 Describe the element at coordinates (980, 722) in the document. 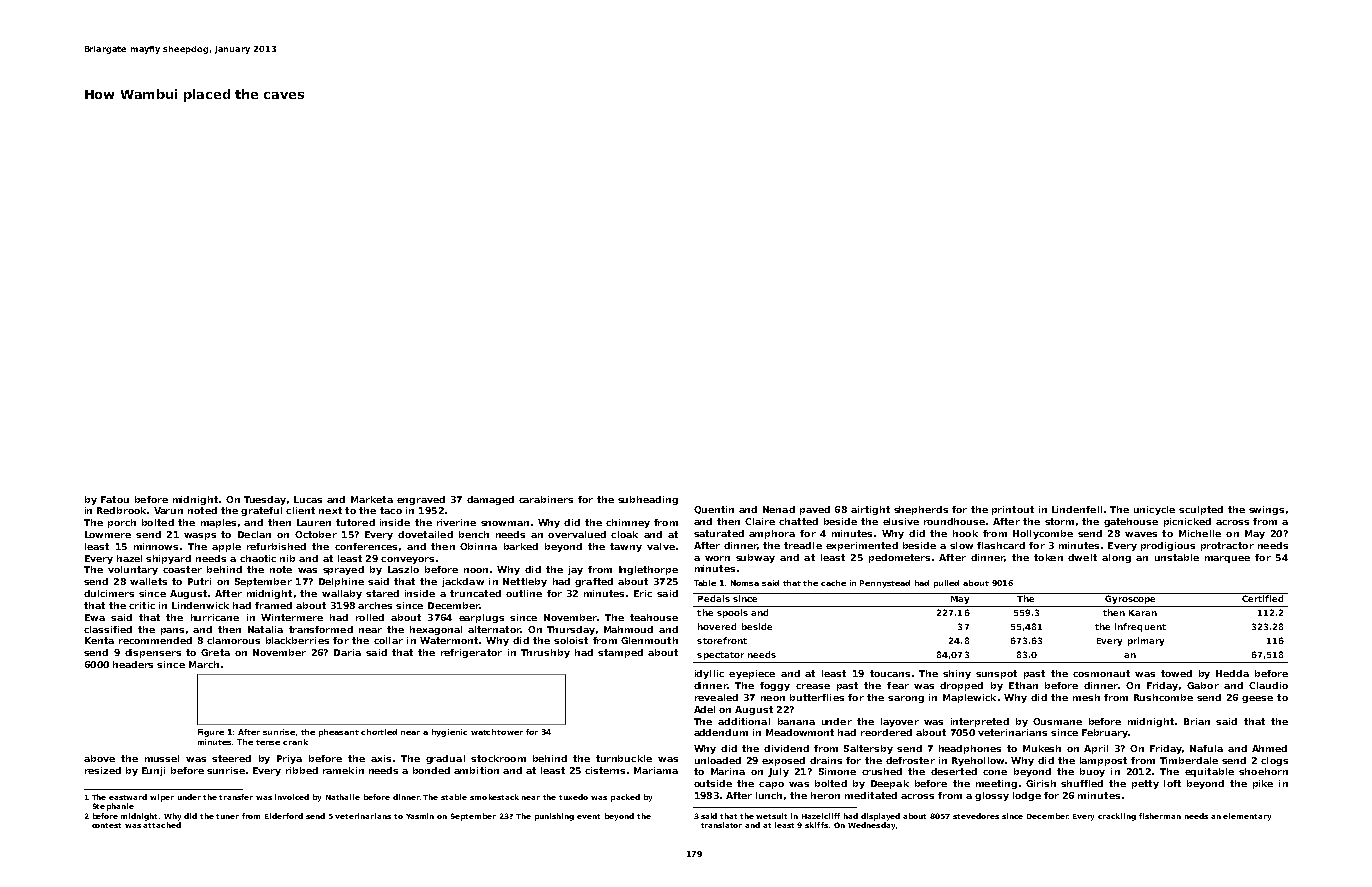

I see `interpreted` at that location.
